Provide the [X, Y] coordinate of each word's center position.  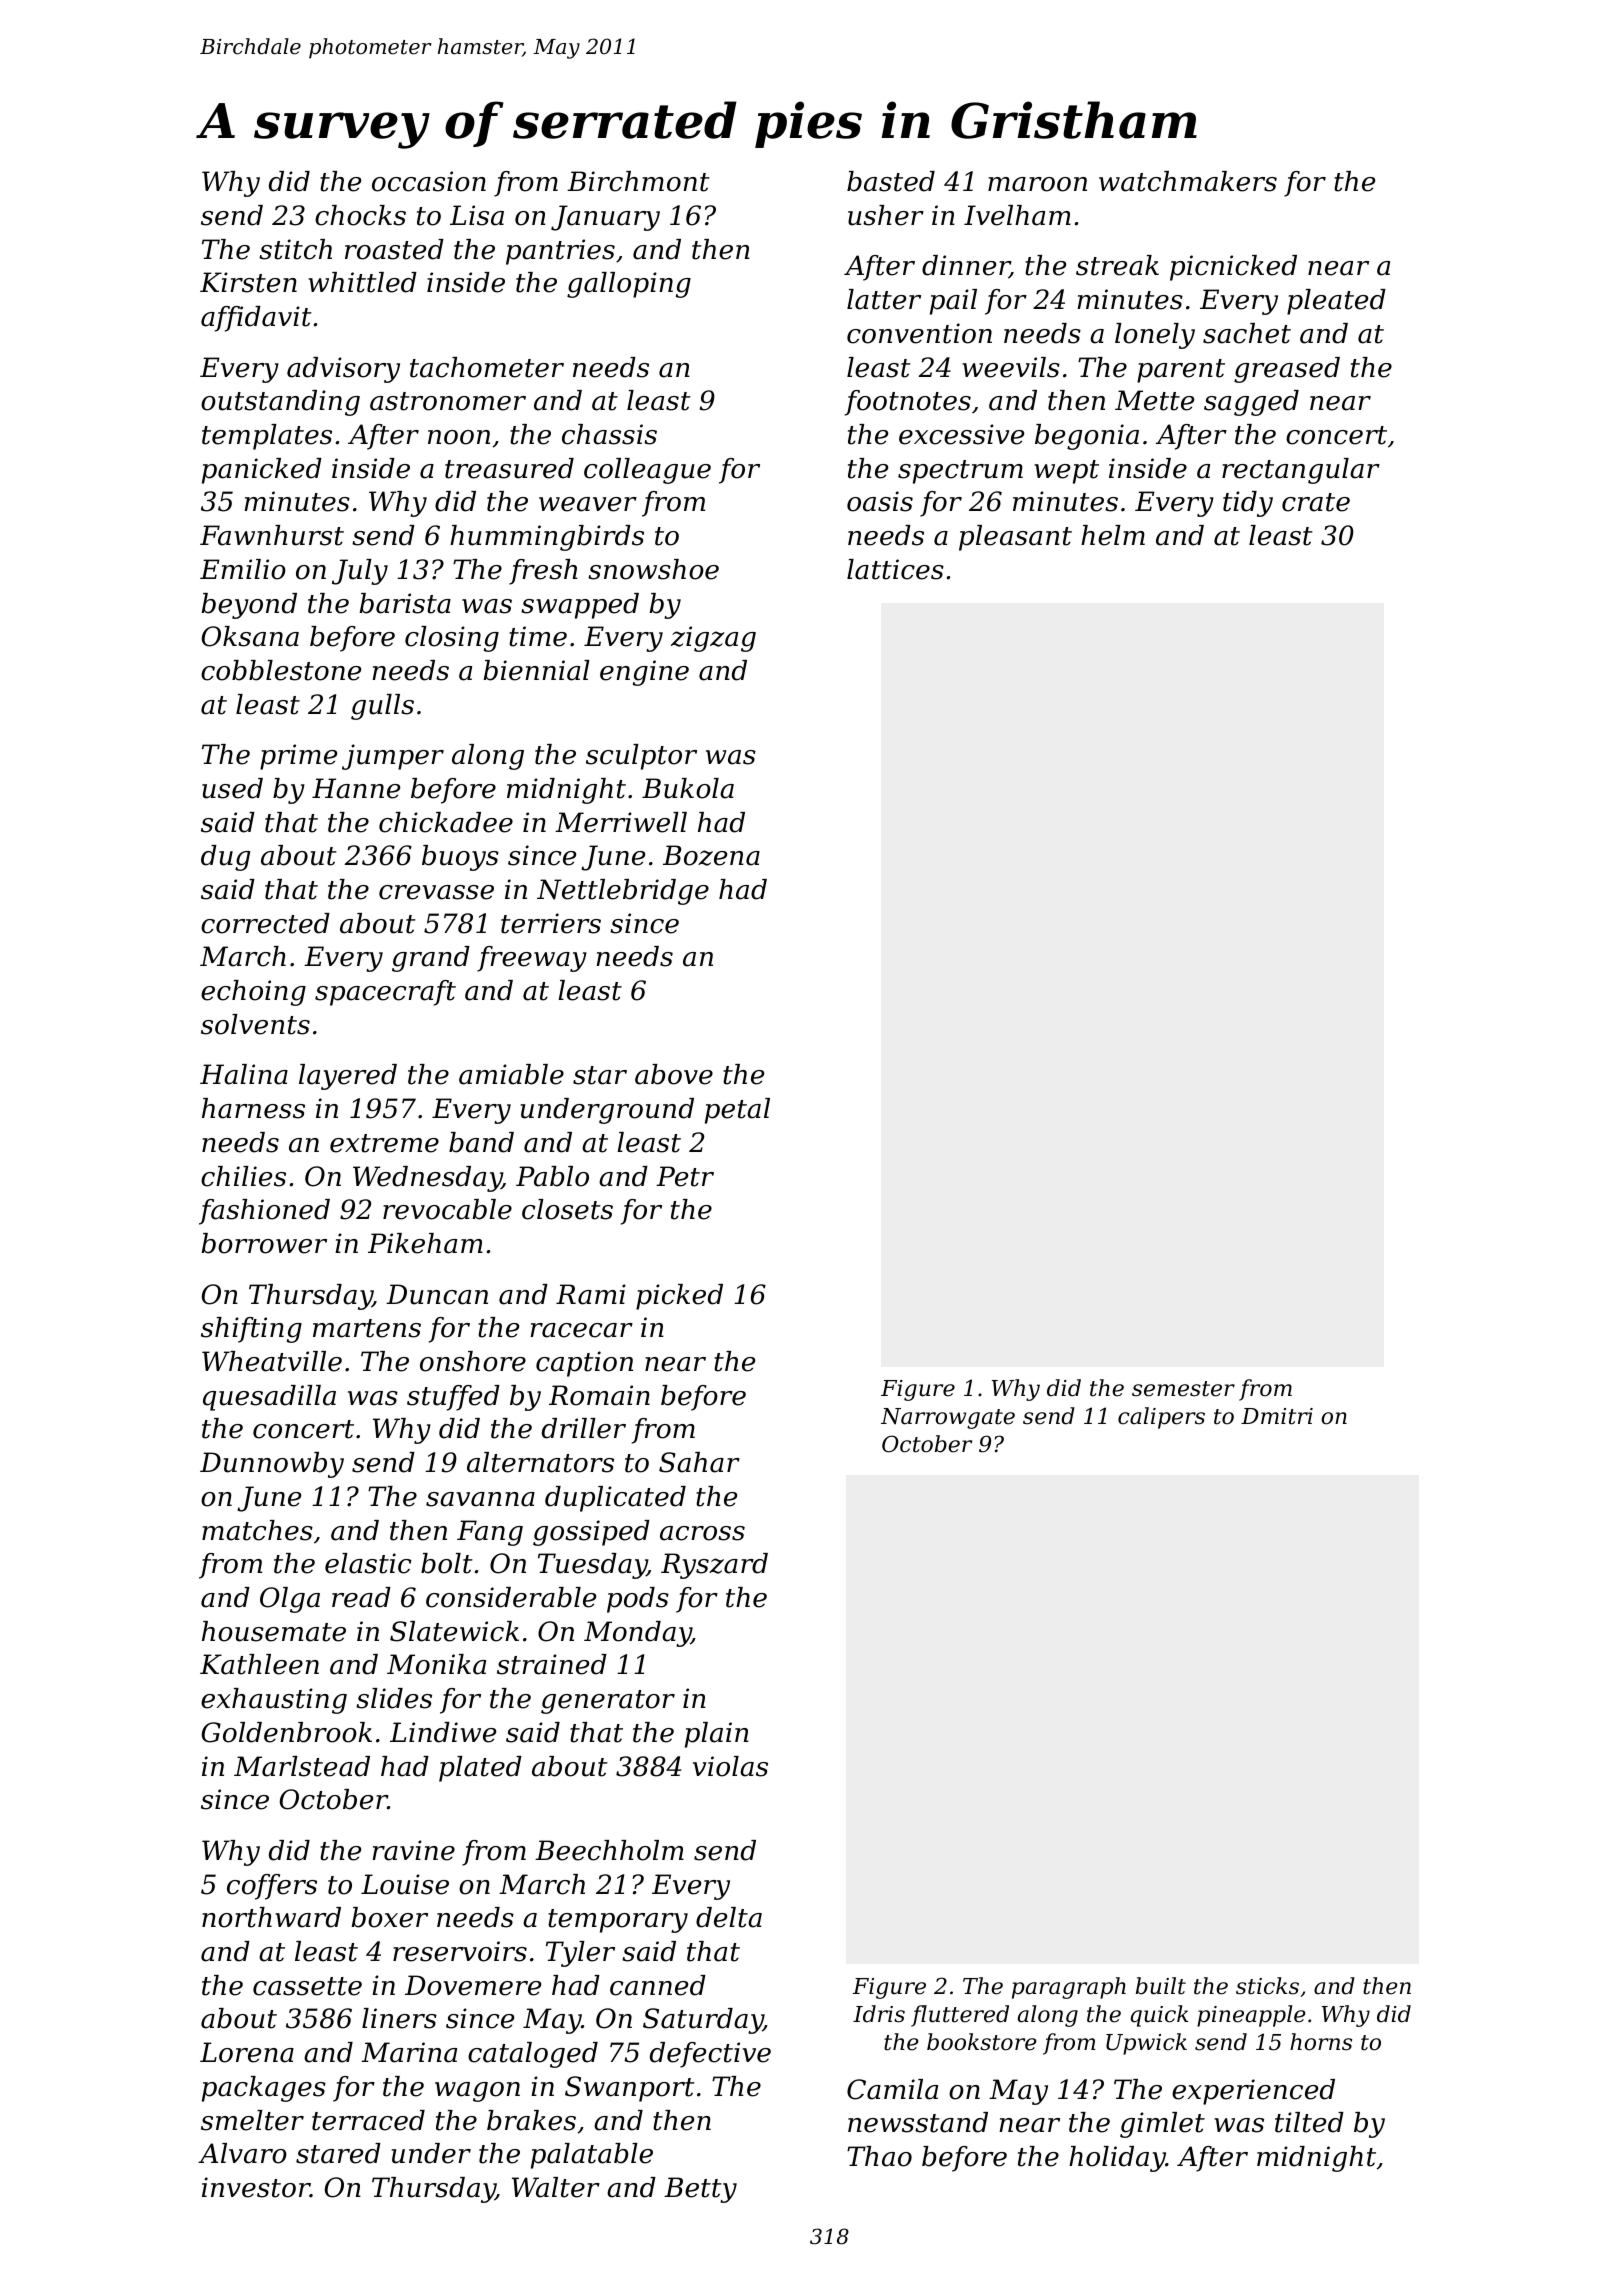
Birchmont [638, 181]
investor [256, 2187]
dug [225, 858]
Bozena [711, 855]
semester [1183, 1389]
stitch [295, 249]
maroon [1037, 184]
